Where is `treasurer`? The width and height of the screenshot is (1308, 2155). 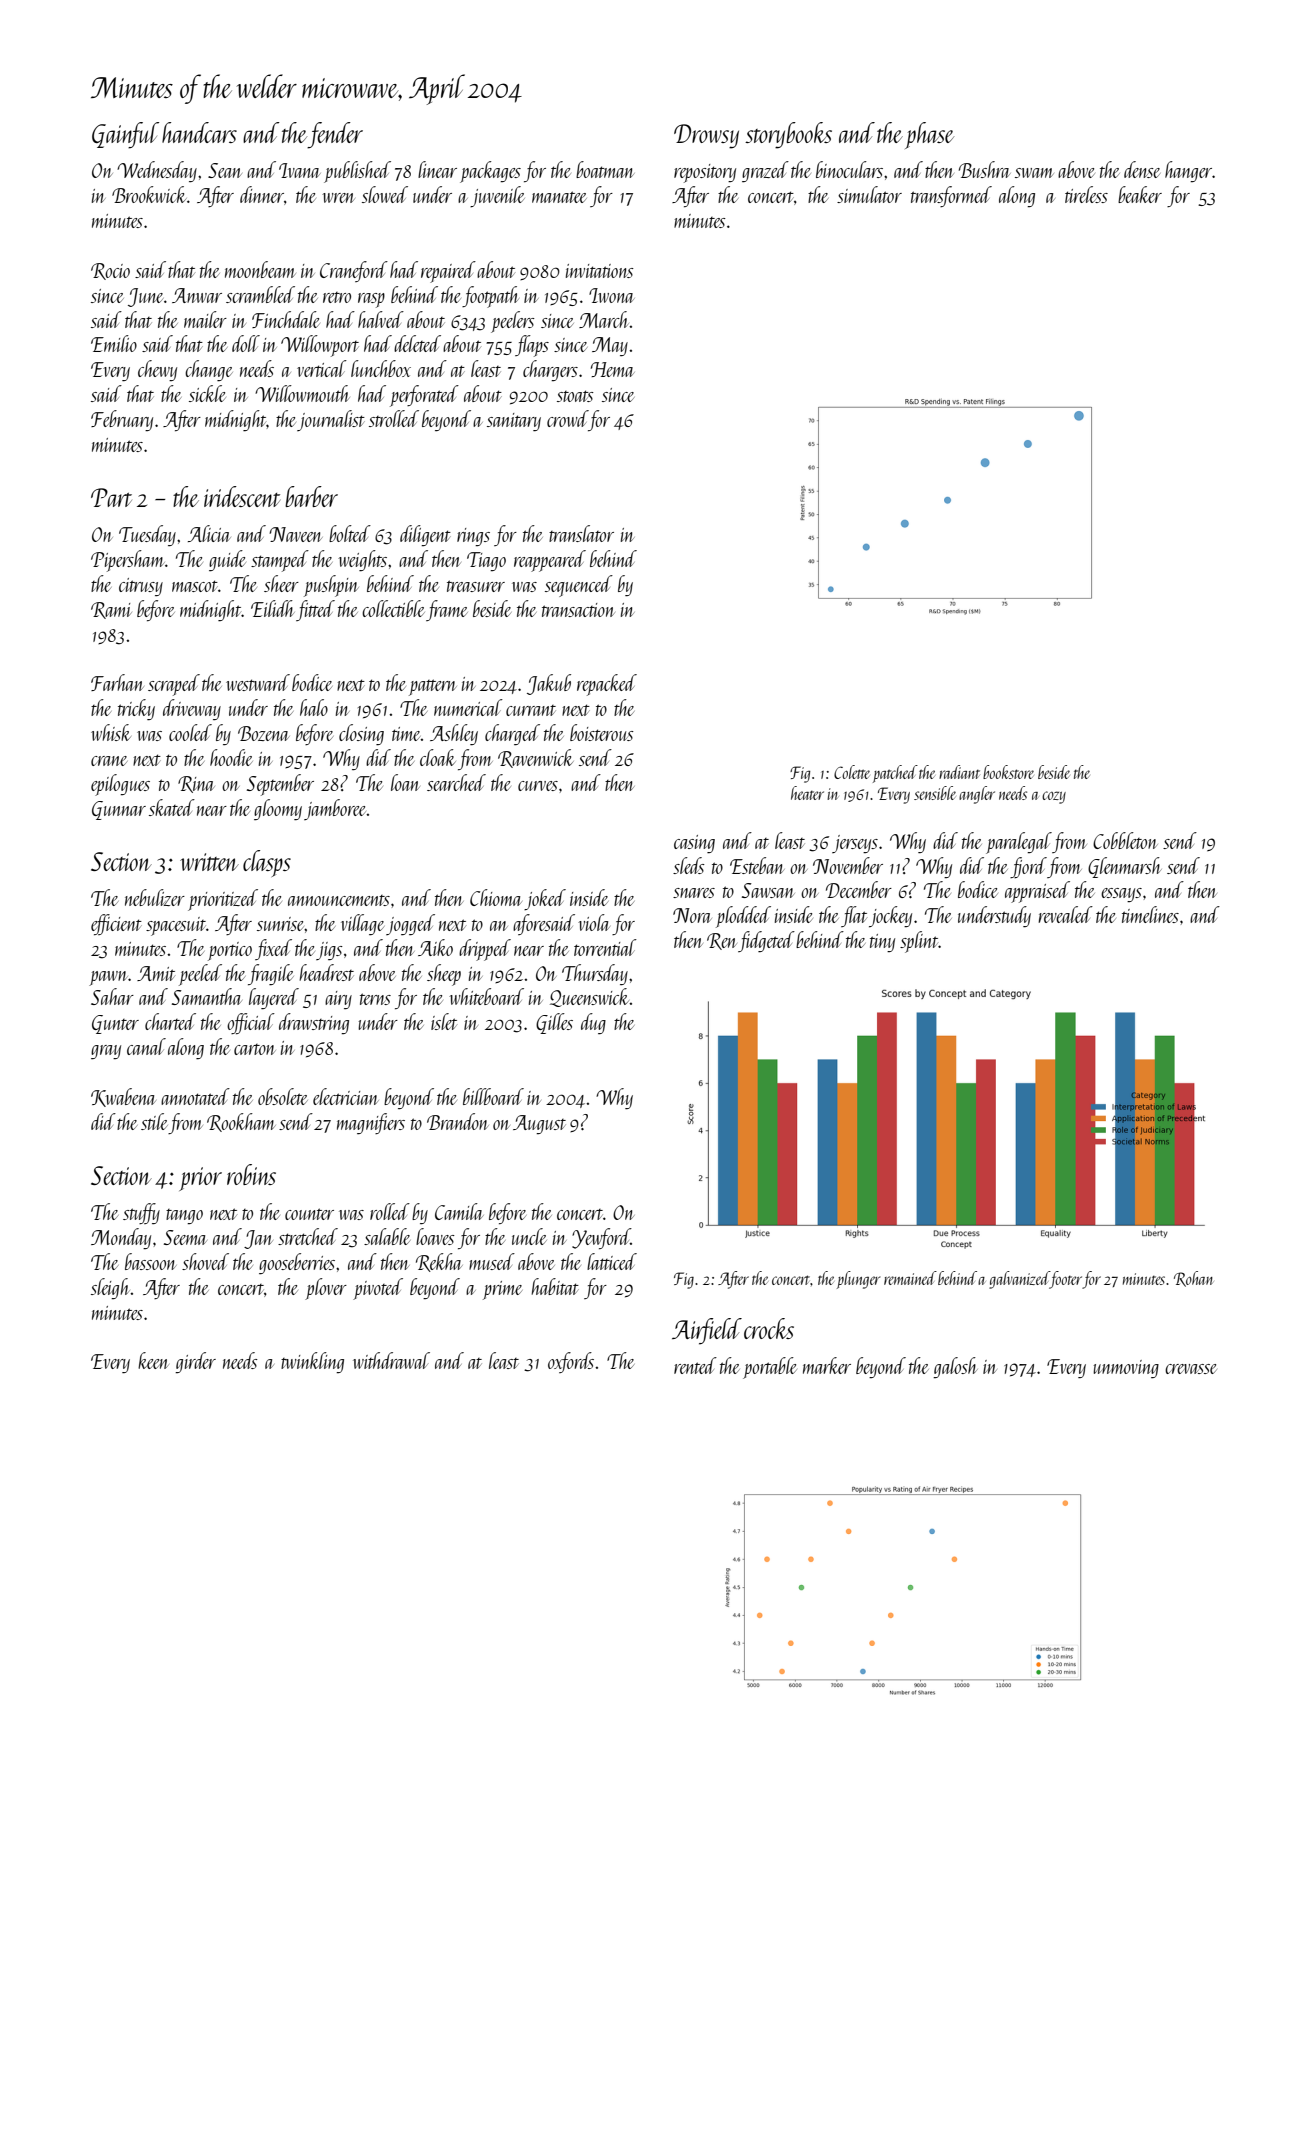 treasurer is located at coordinates (476, 586).
